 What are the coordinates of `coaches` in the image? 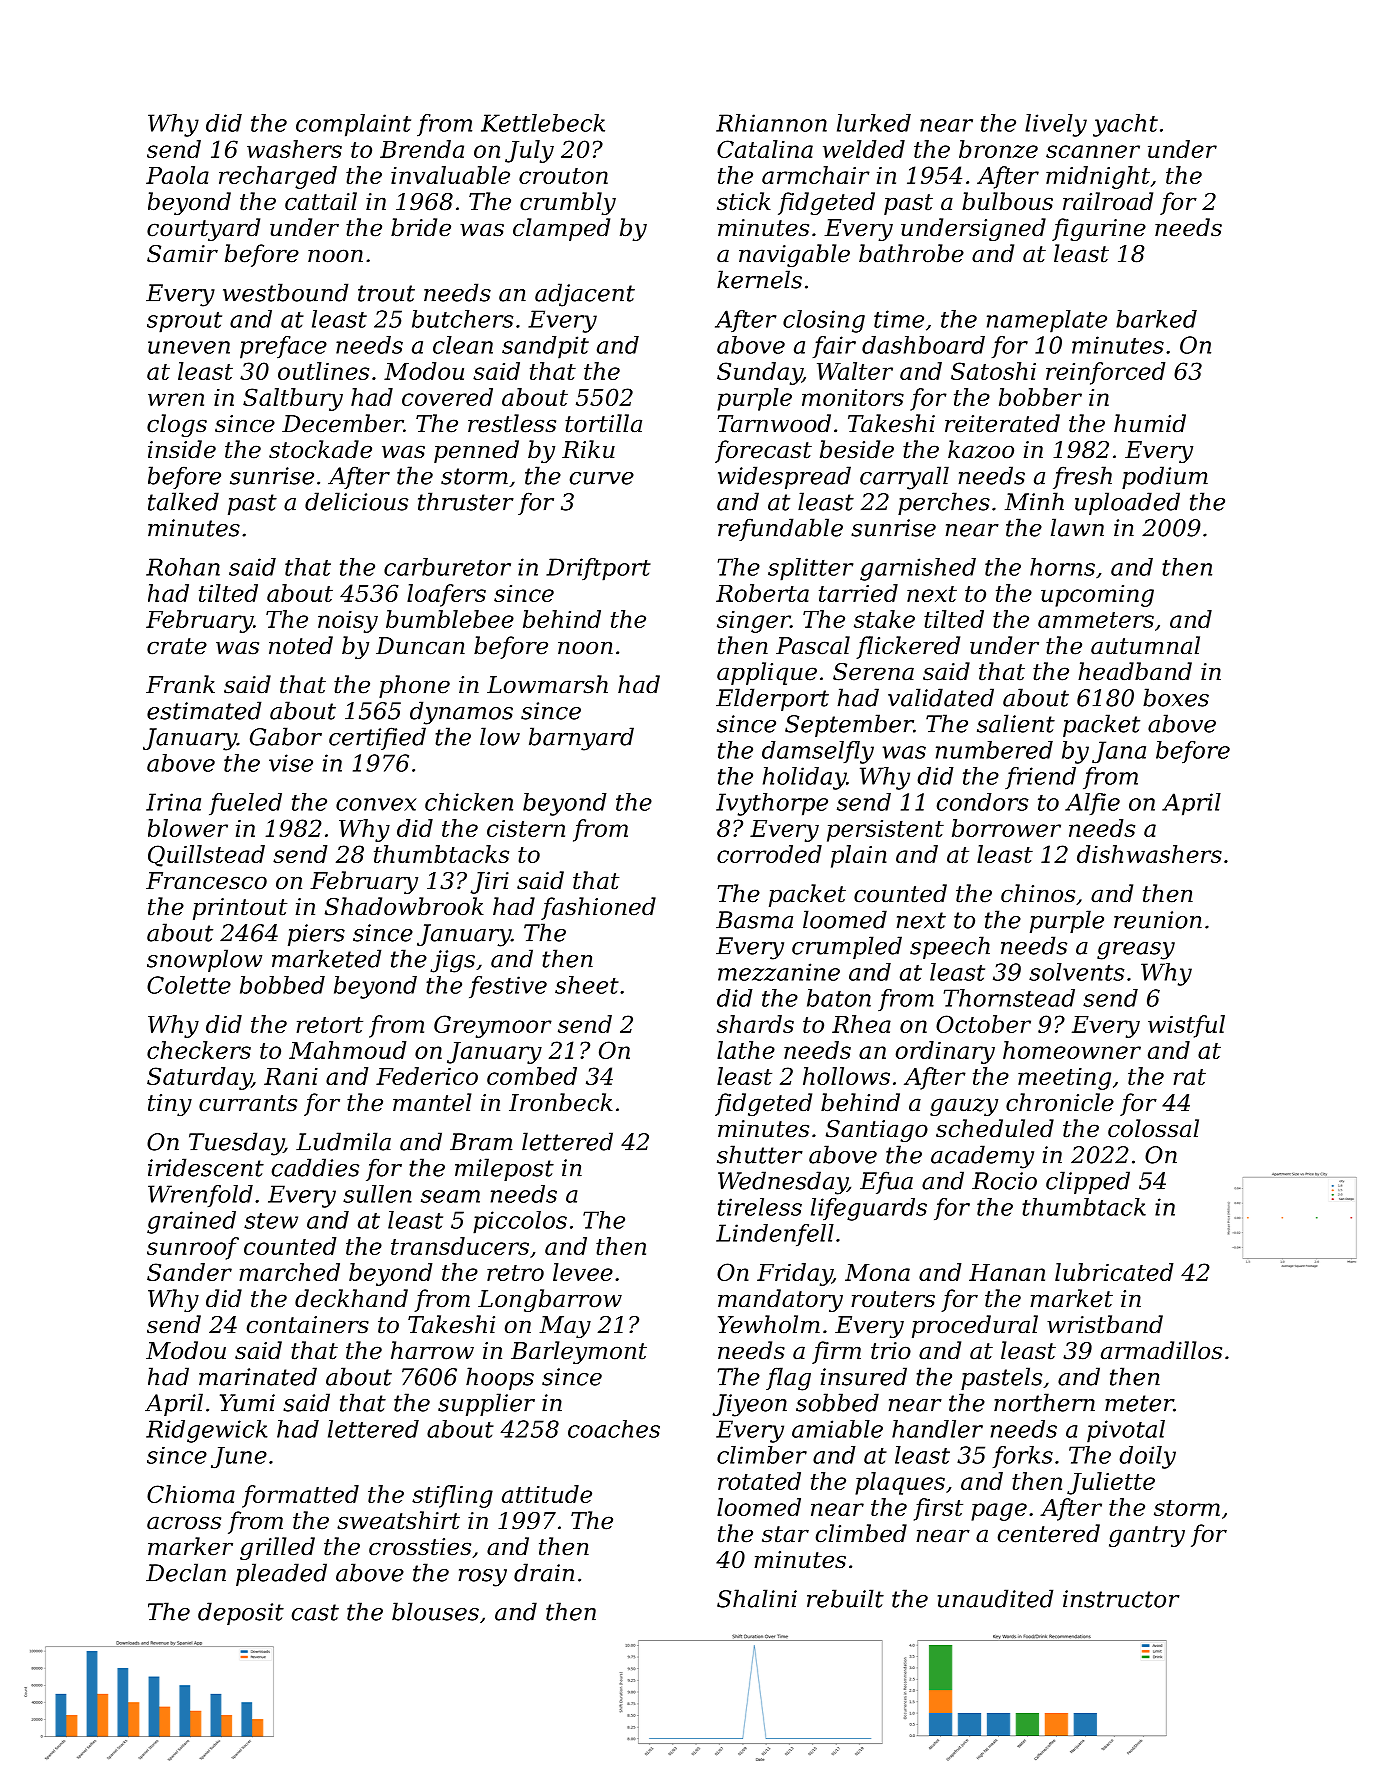 It's located at (614, 1429).
